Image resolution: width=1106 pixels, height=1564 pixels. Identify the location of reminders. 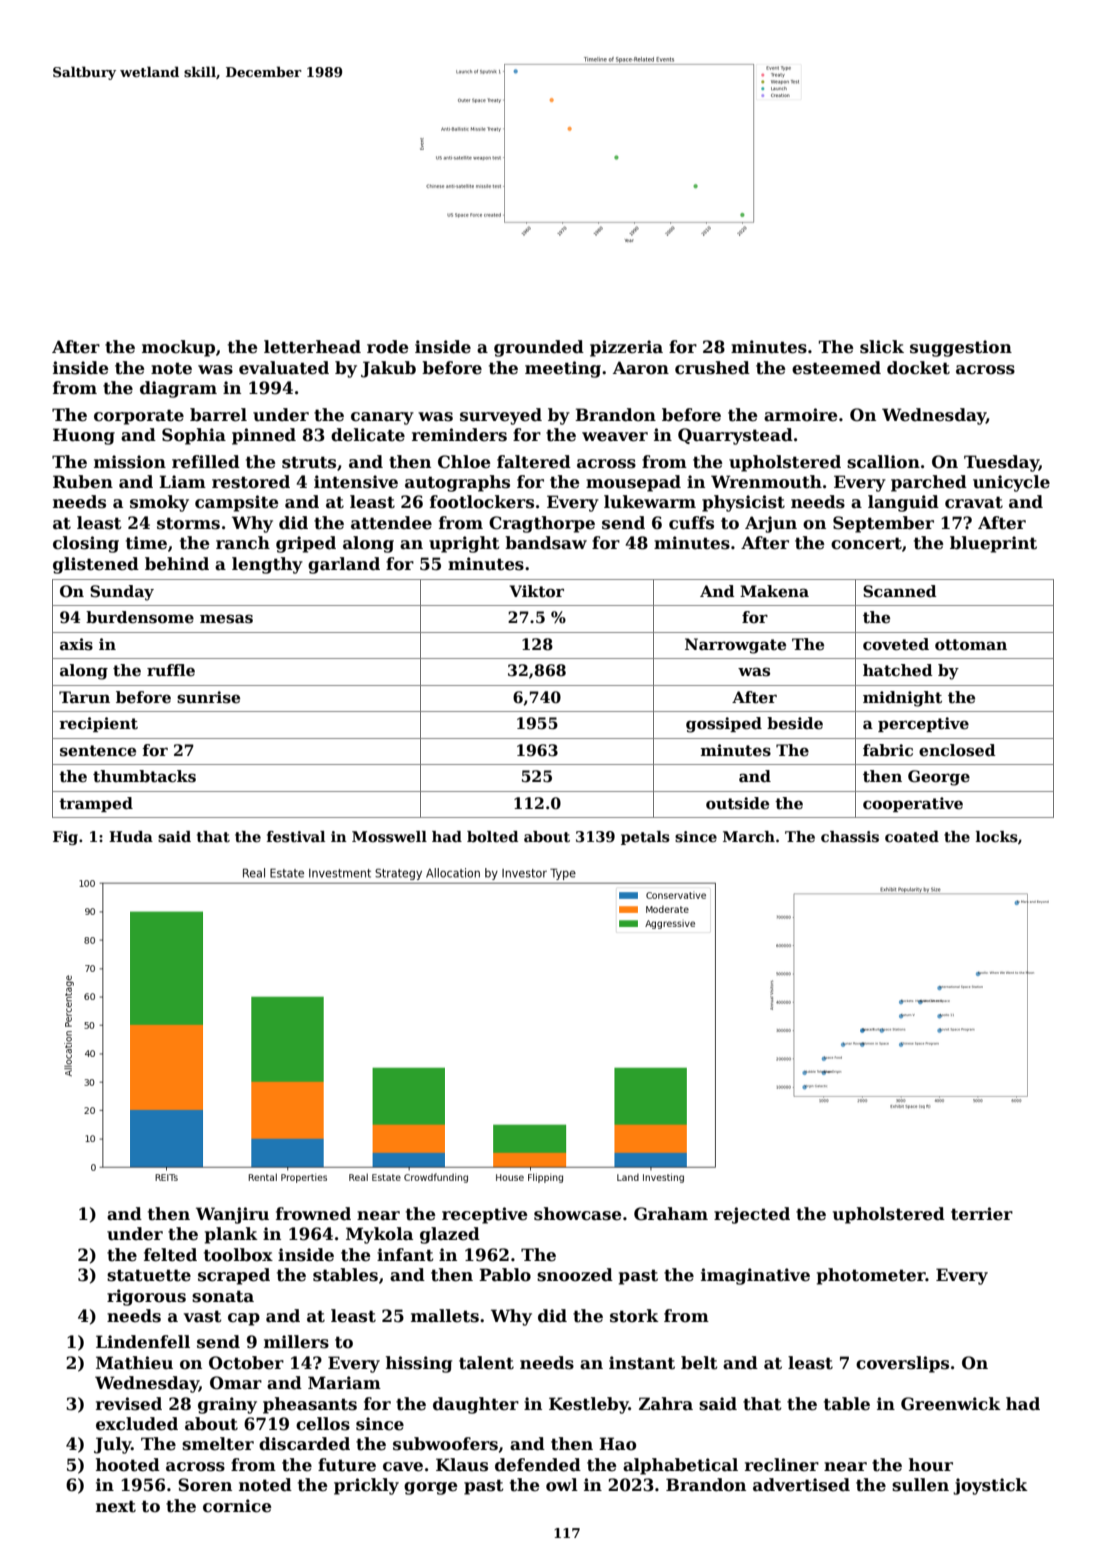
(459, 435).
